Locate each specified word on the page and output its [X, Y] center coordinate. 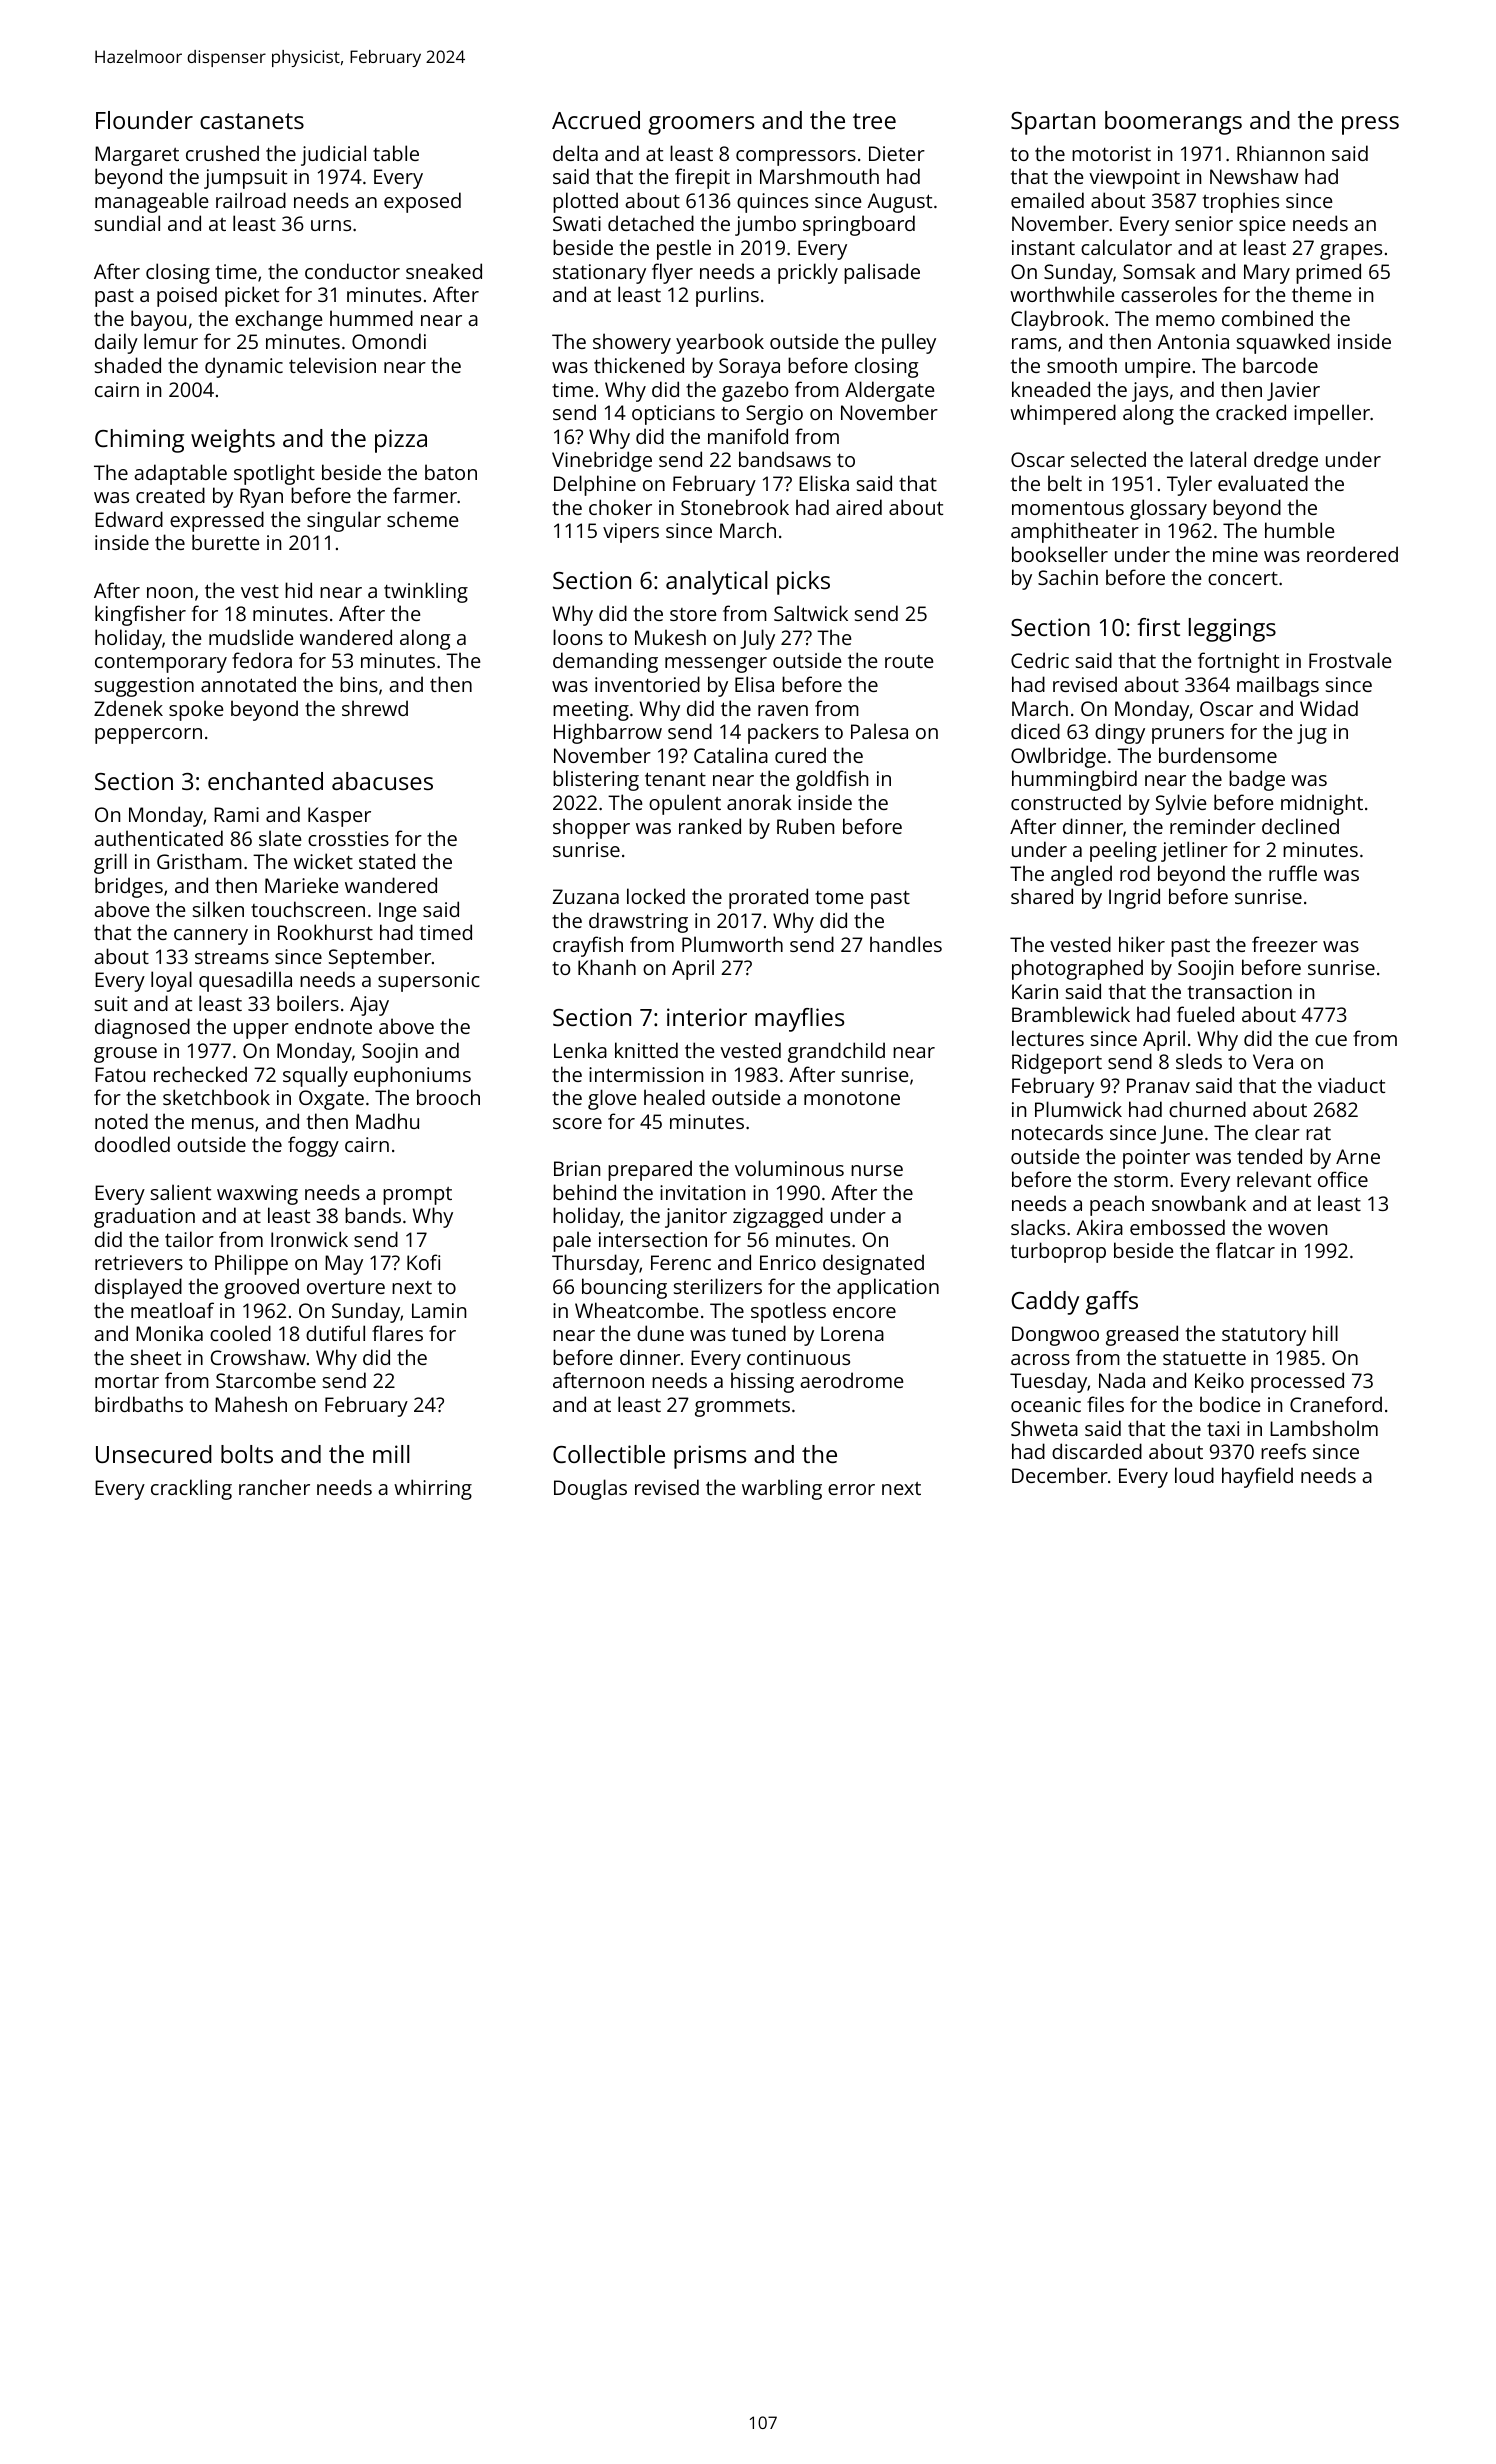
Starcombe [266, 1380]
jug [1312, 734]
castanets [252, 121]
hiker [1142, 944]
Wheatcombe [636, 1310]
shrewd [375, 708]
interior [707, 1017]
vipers [631, 533]
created [170, 495]
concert [1243, 578]
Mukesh [670, 637]
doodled [132, 1144]
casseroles [1169, 294]
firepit [702, 178]
